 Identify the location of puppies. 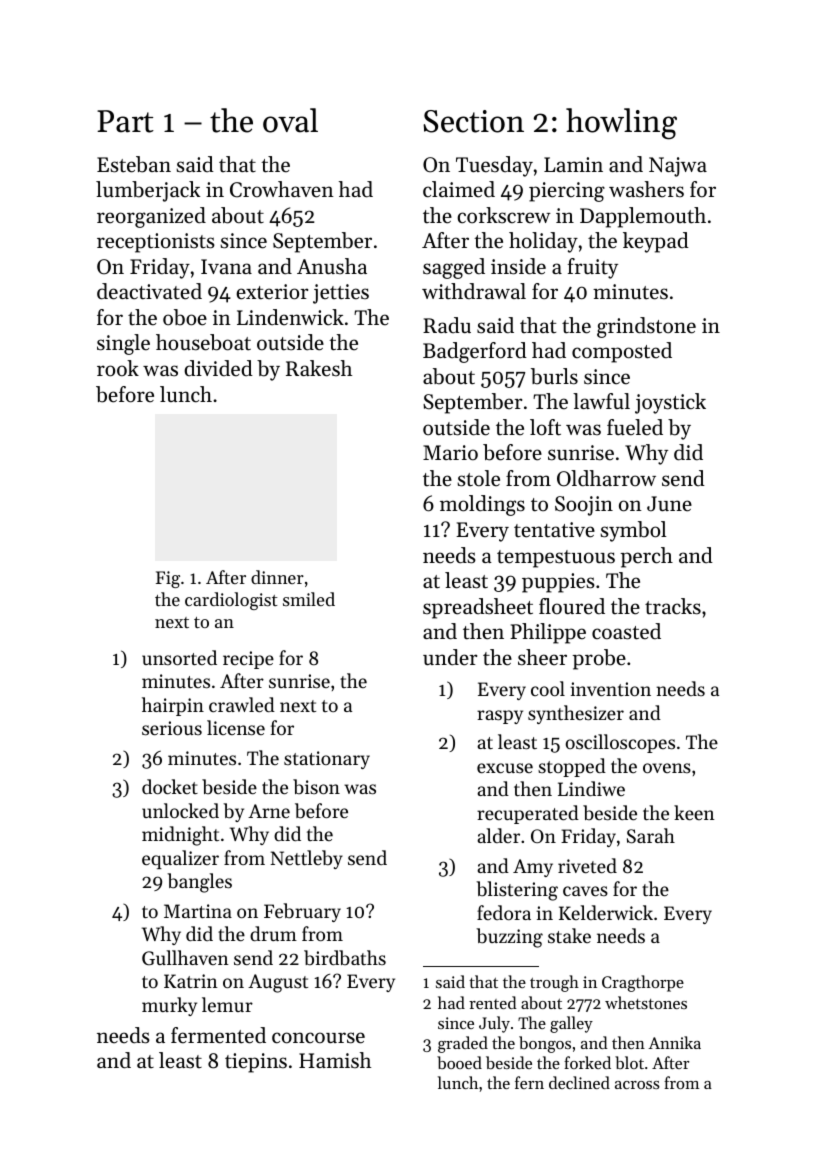
(558, 583).
